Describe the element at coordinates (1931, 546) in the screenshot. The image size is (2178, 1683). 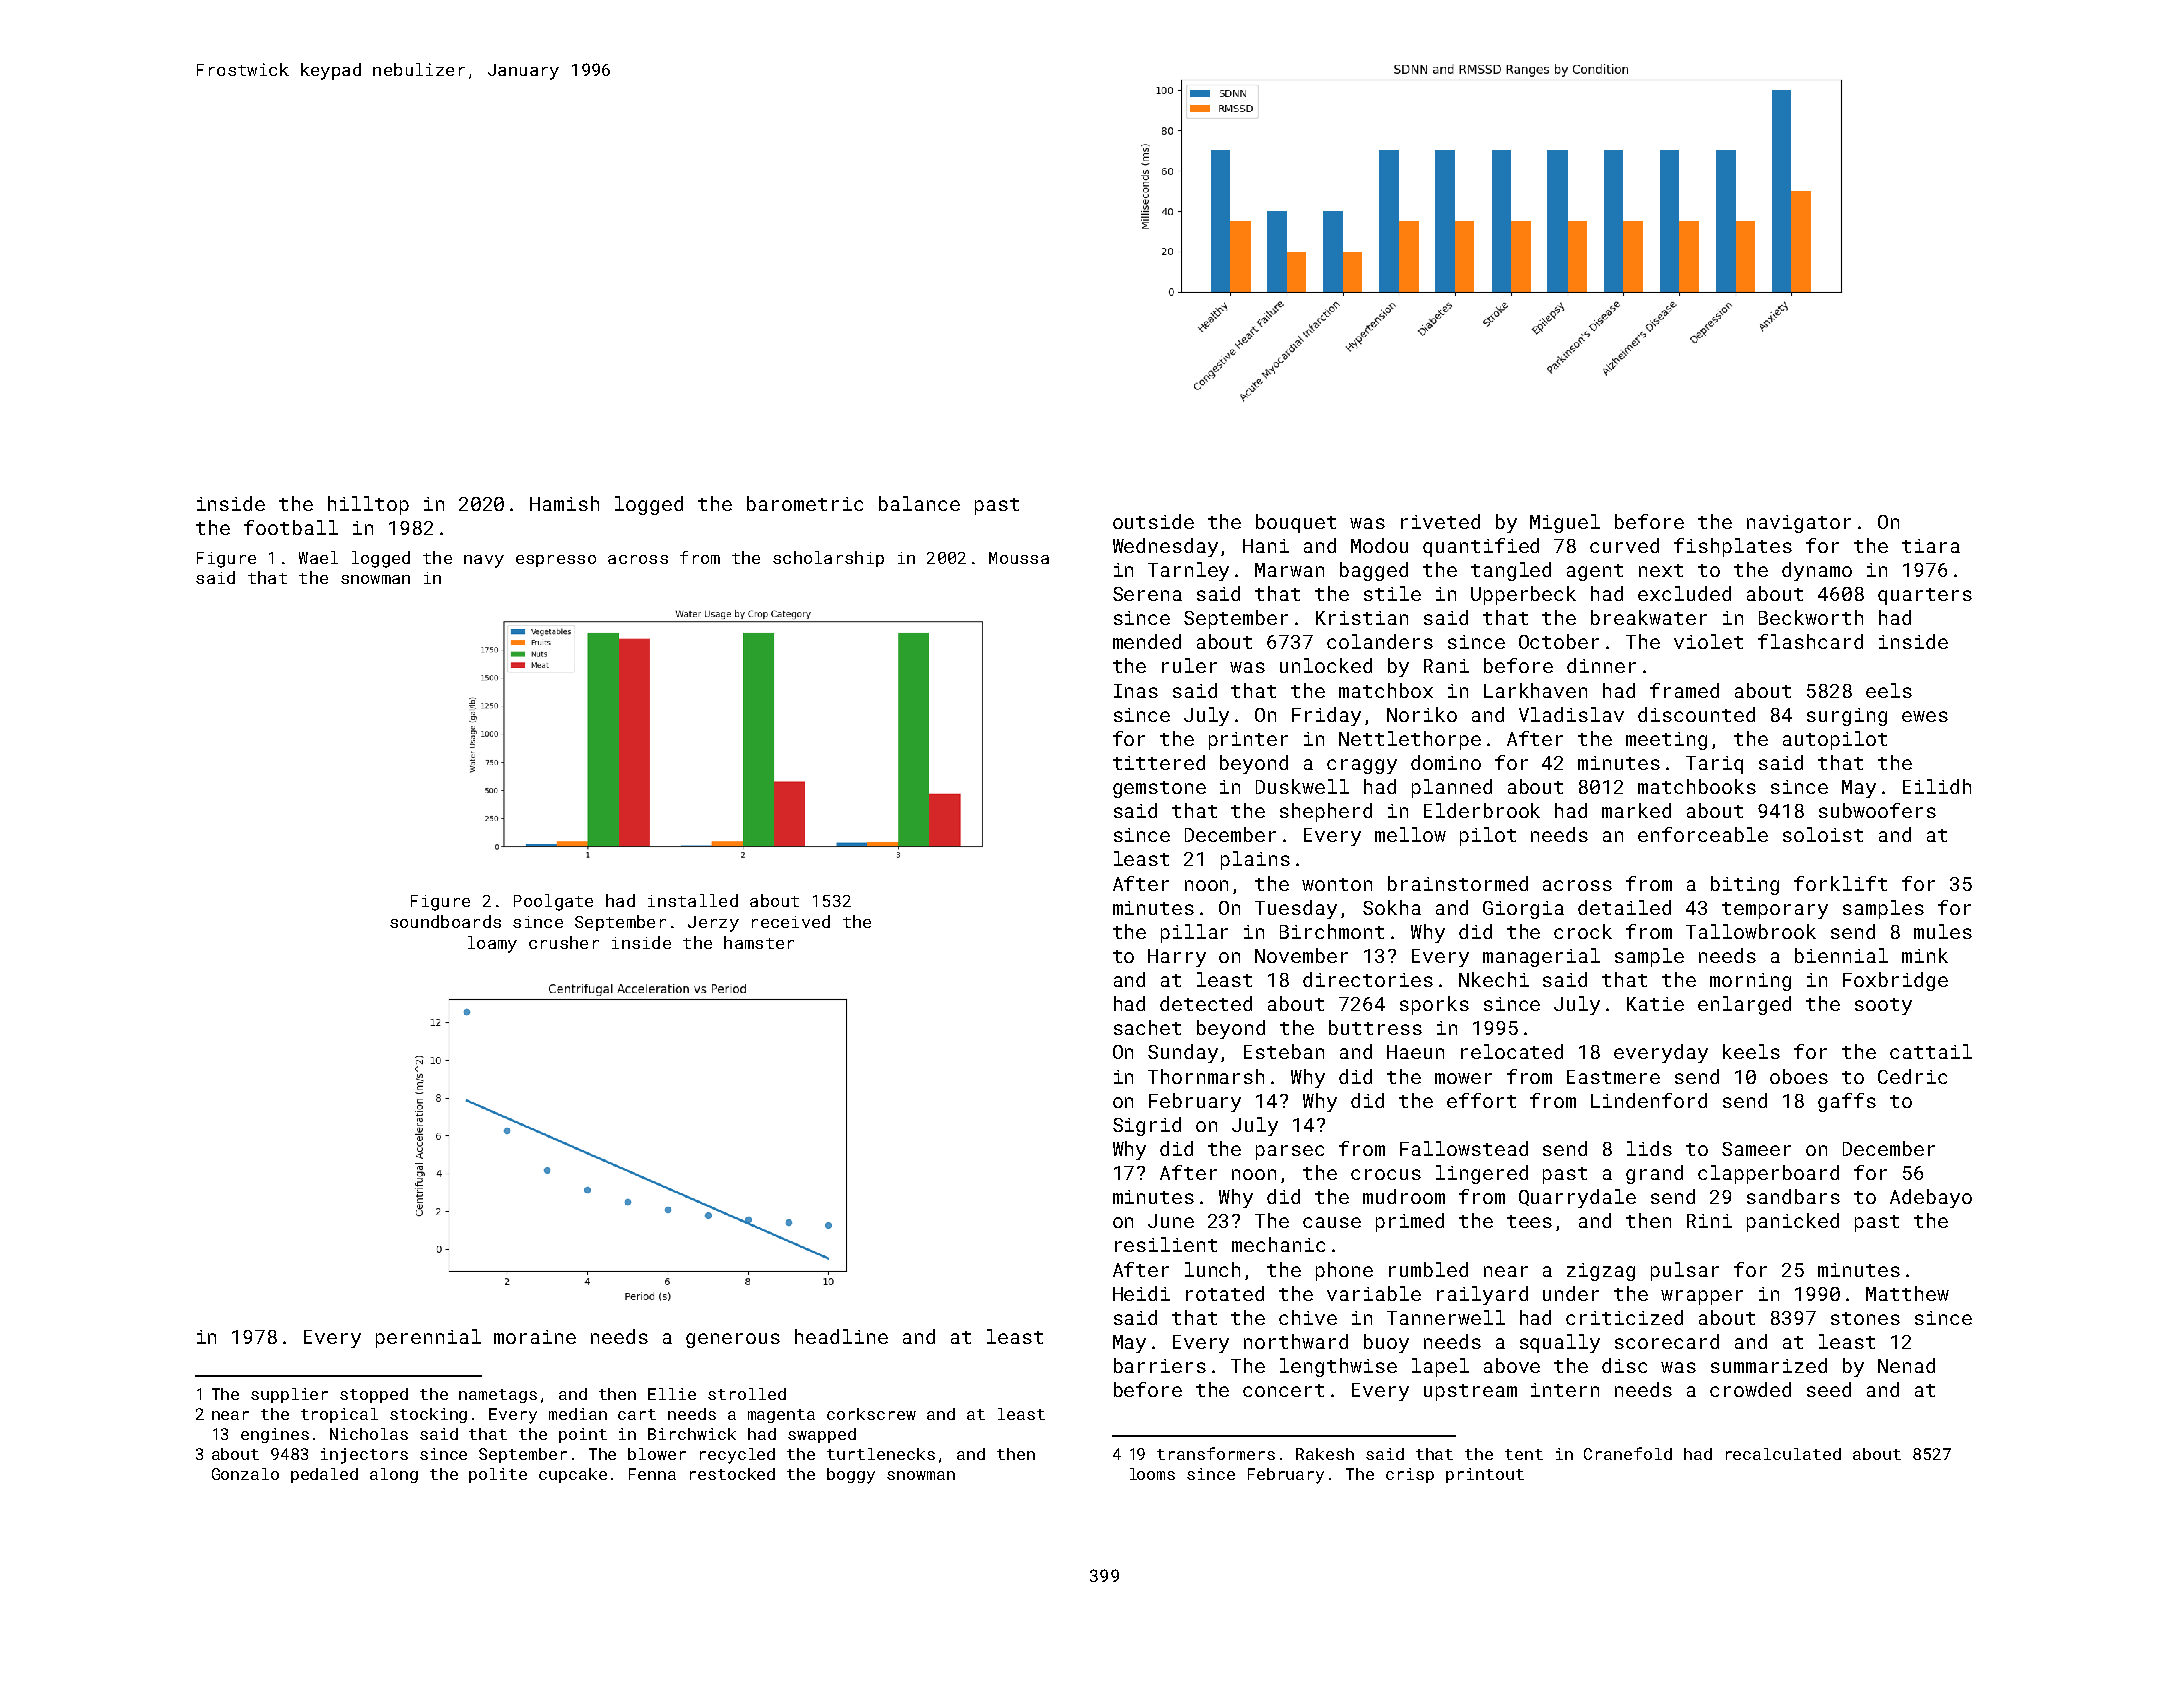
I see `tiara` at that location.
